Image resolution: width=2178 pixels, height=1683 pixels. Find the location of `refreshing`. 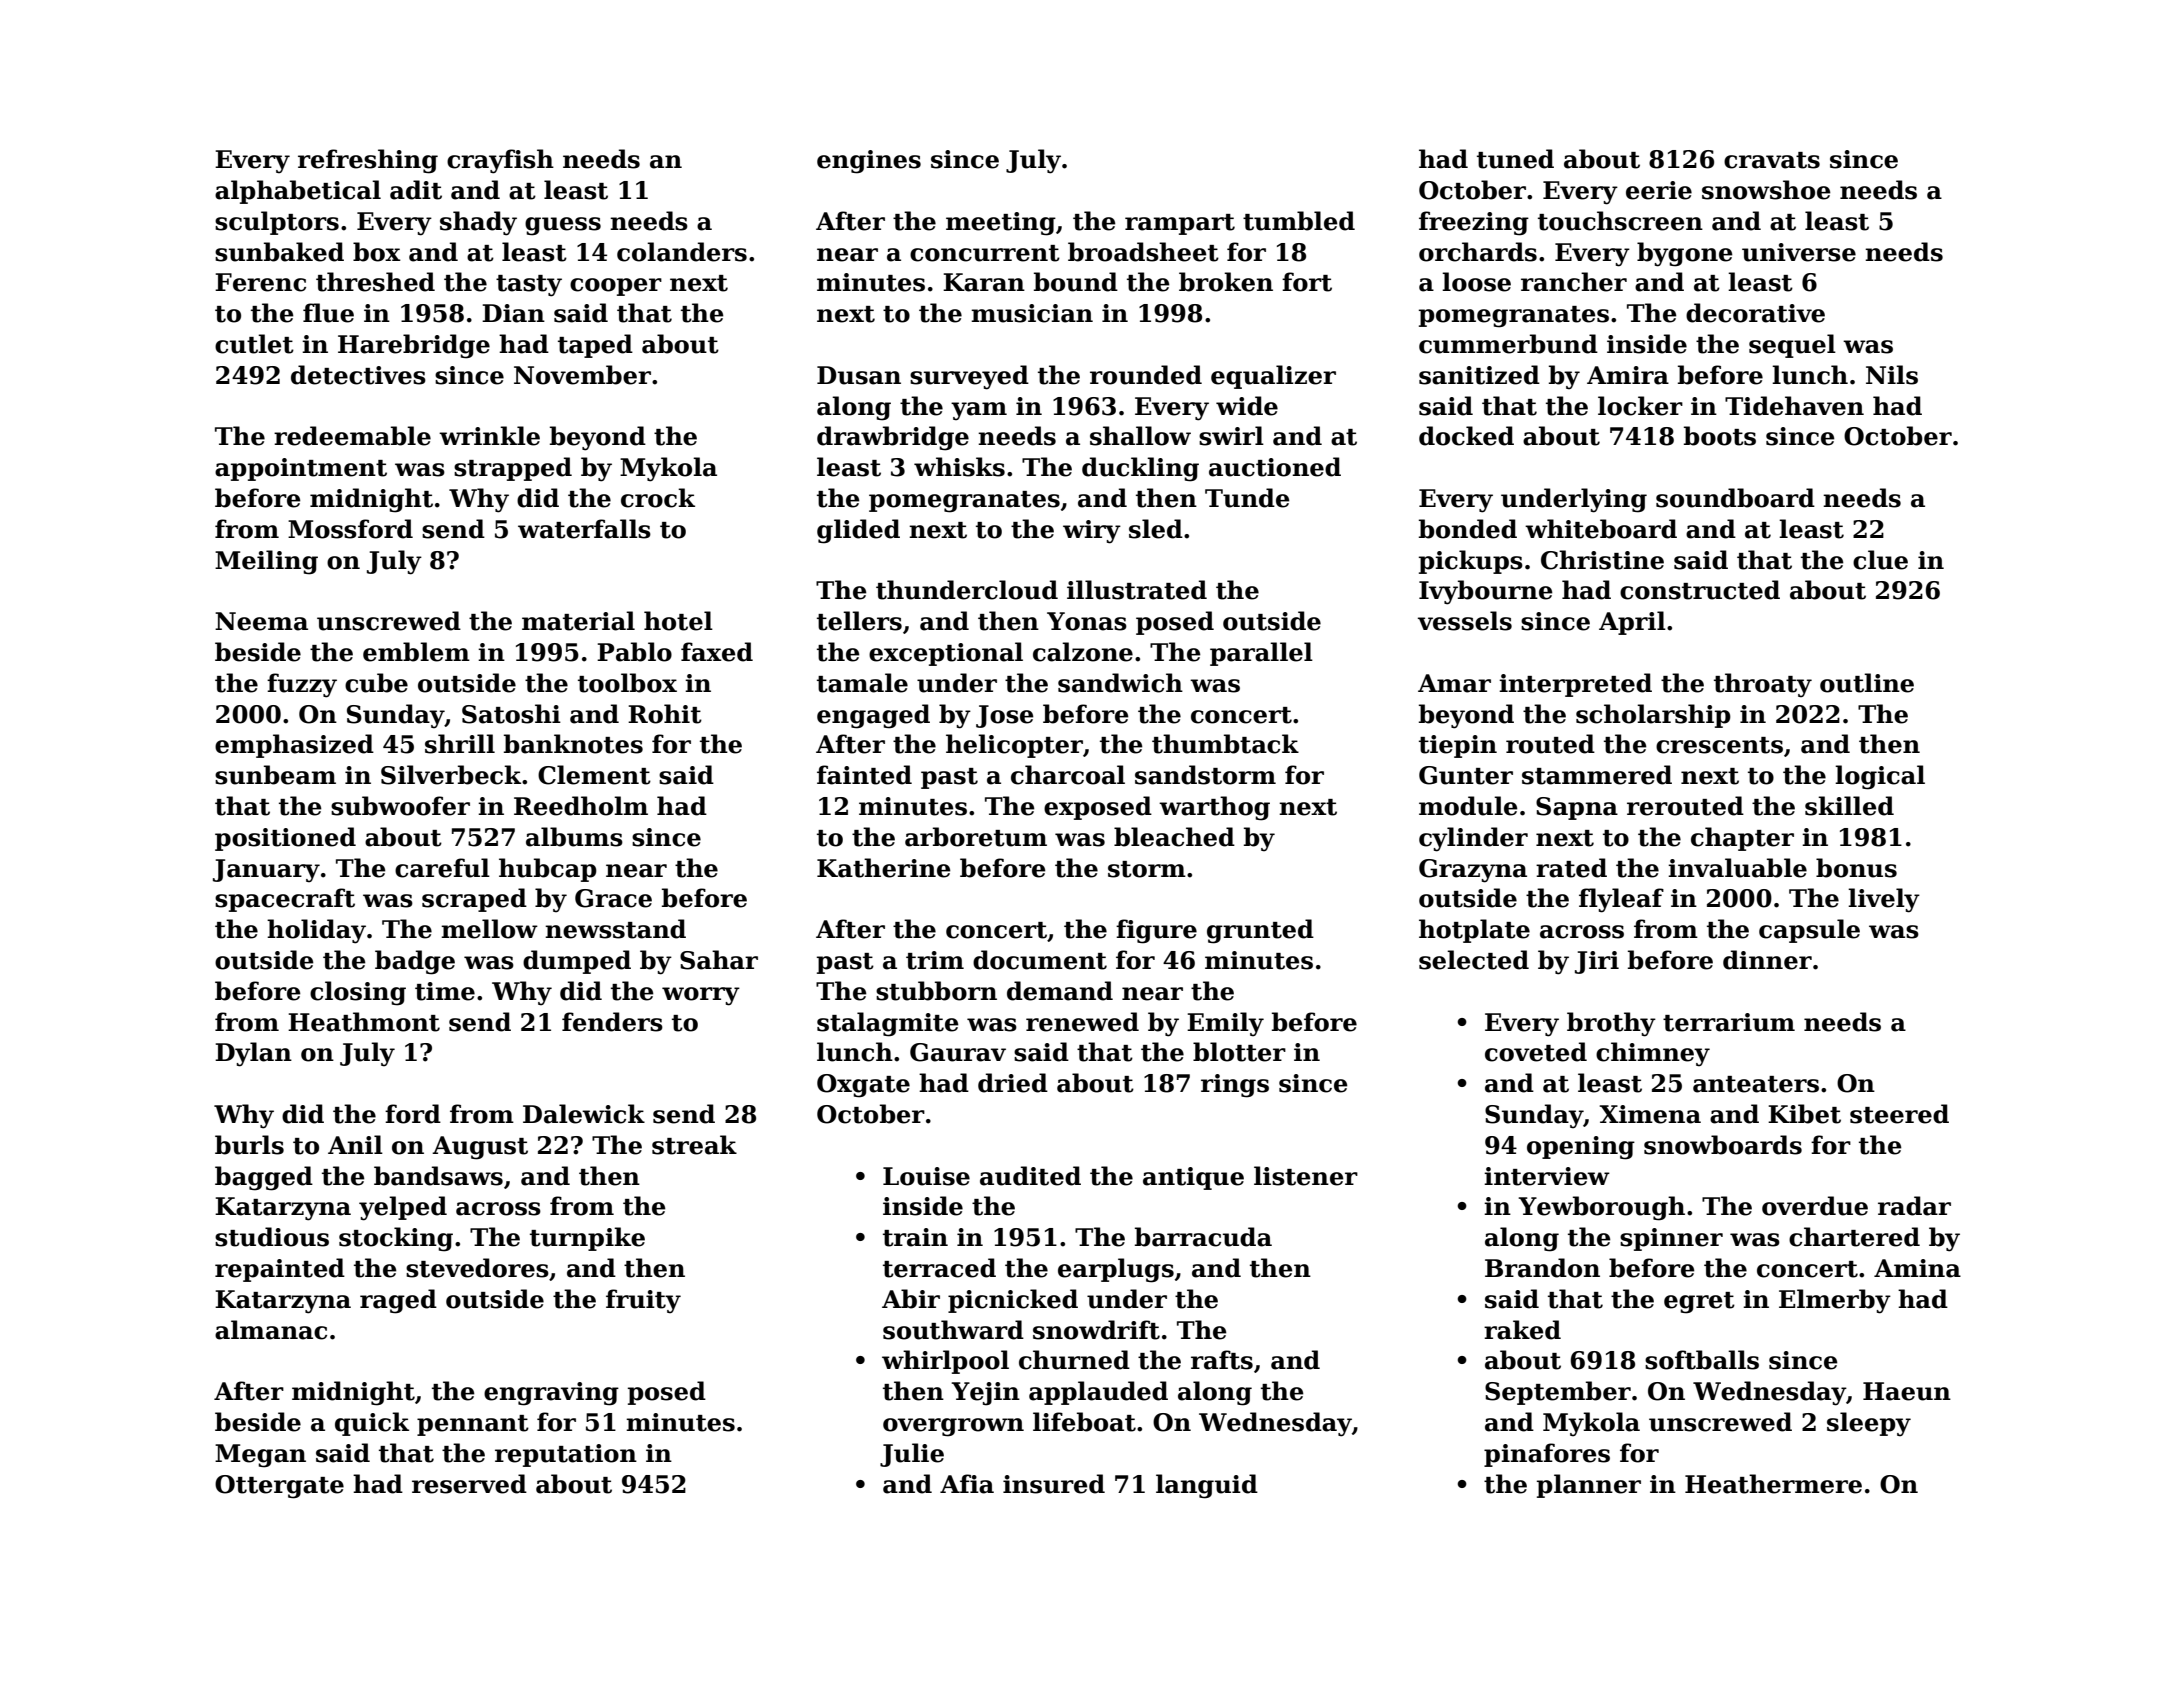

refreshing is located at coordinates (368, 161).
